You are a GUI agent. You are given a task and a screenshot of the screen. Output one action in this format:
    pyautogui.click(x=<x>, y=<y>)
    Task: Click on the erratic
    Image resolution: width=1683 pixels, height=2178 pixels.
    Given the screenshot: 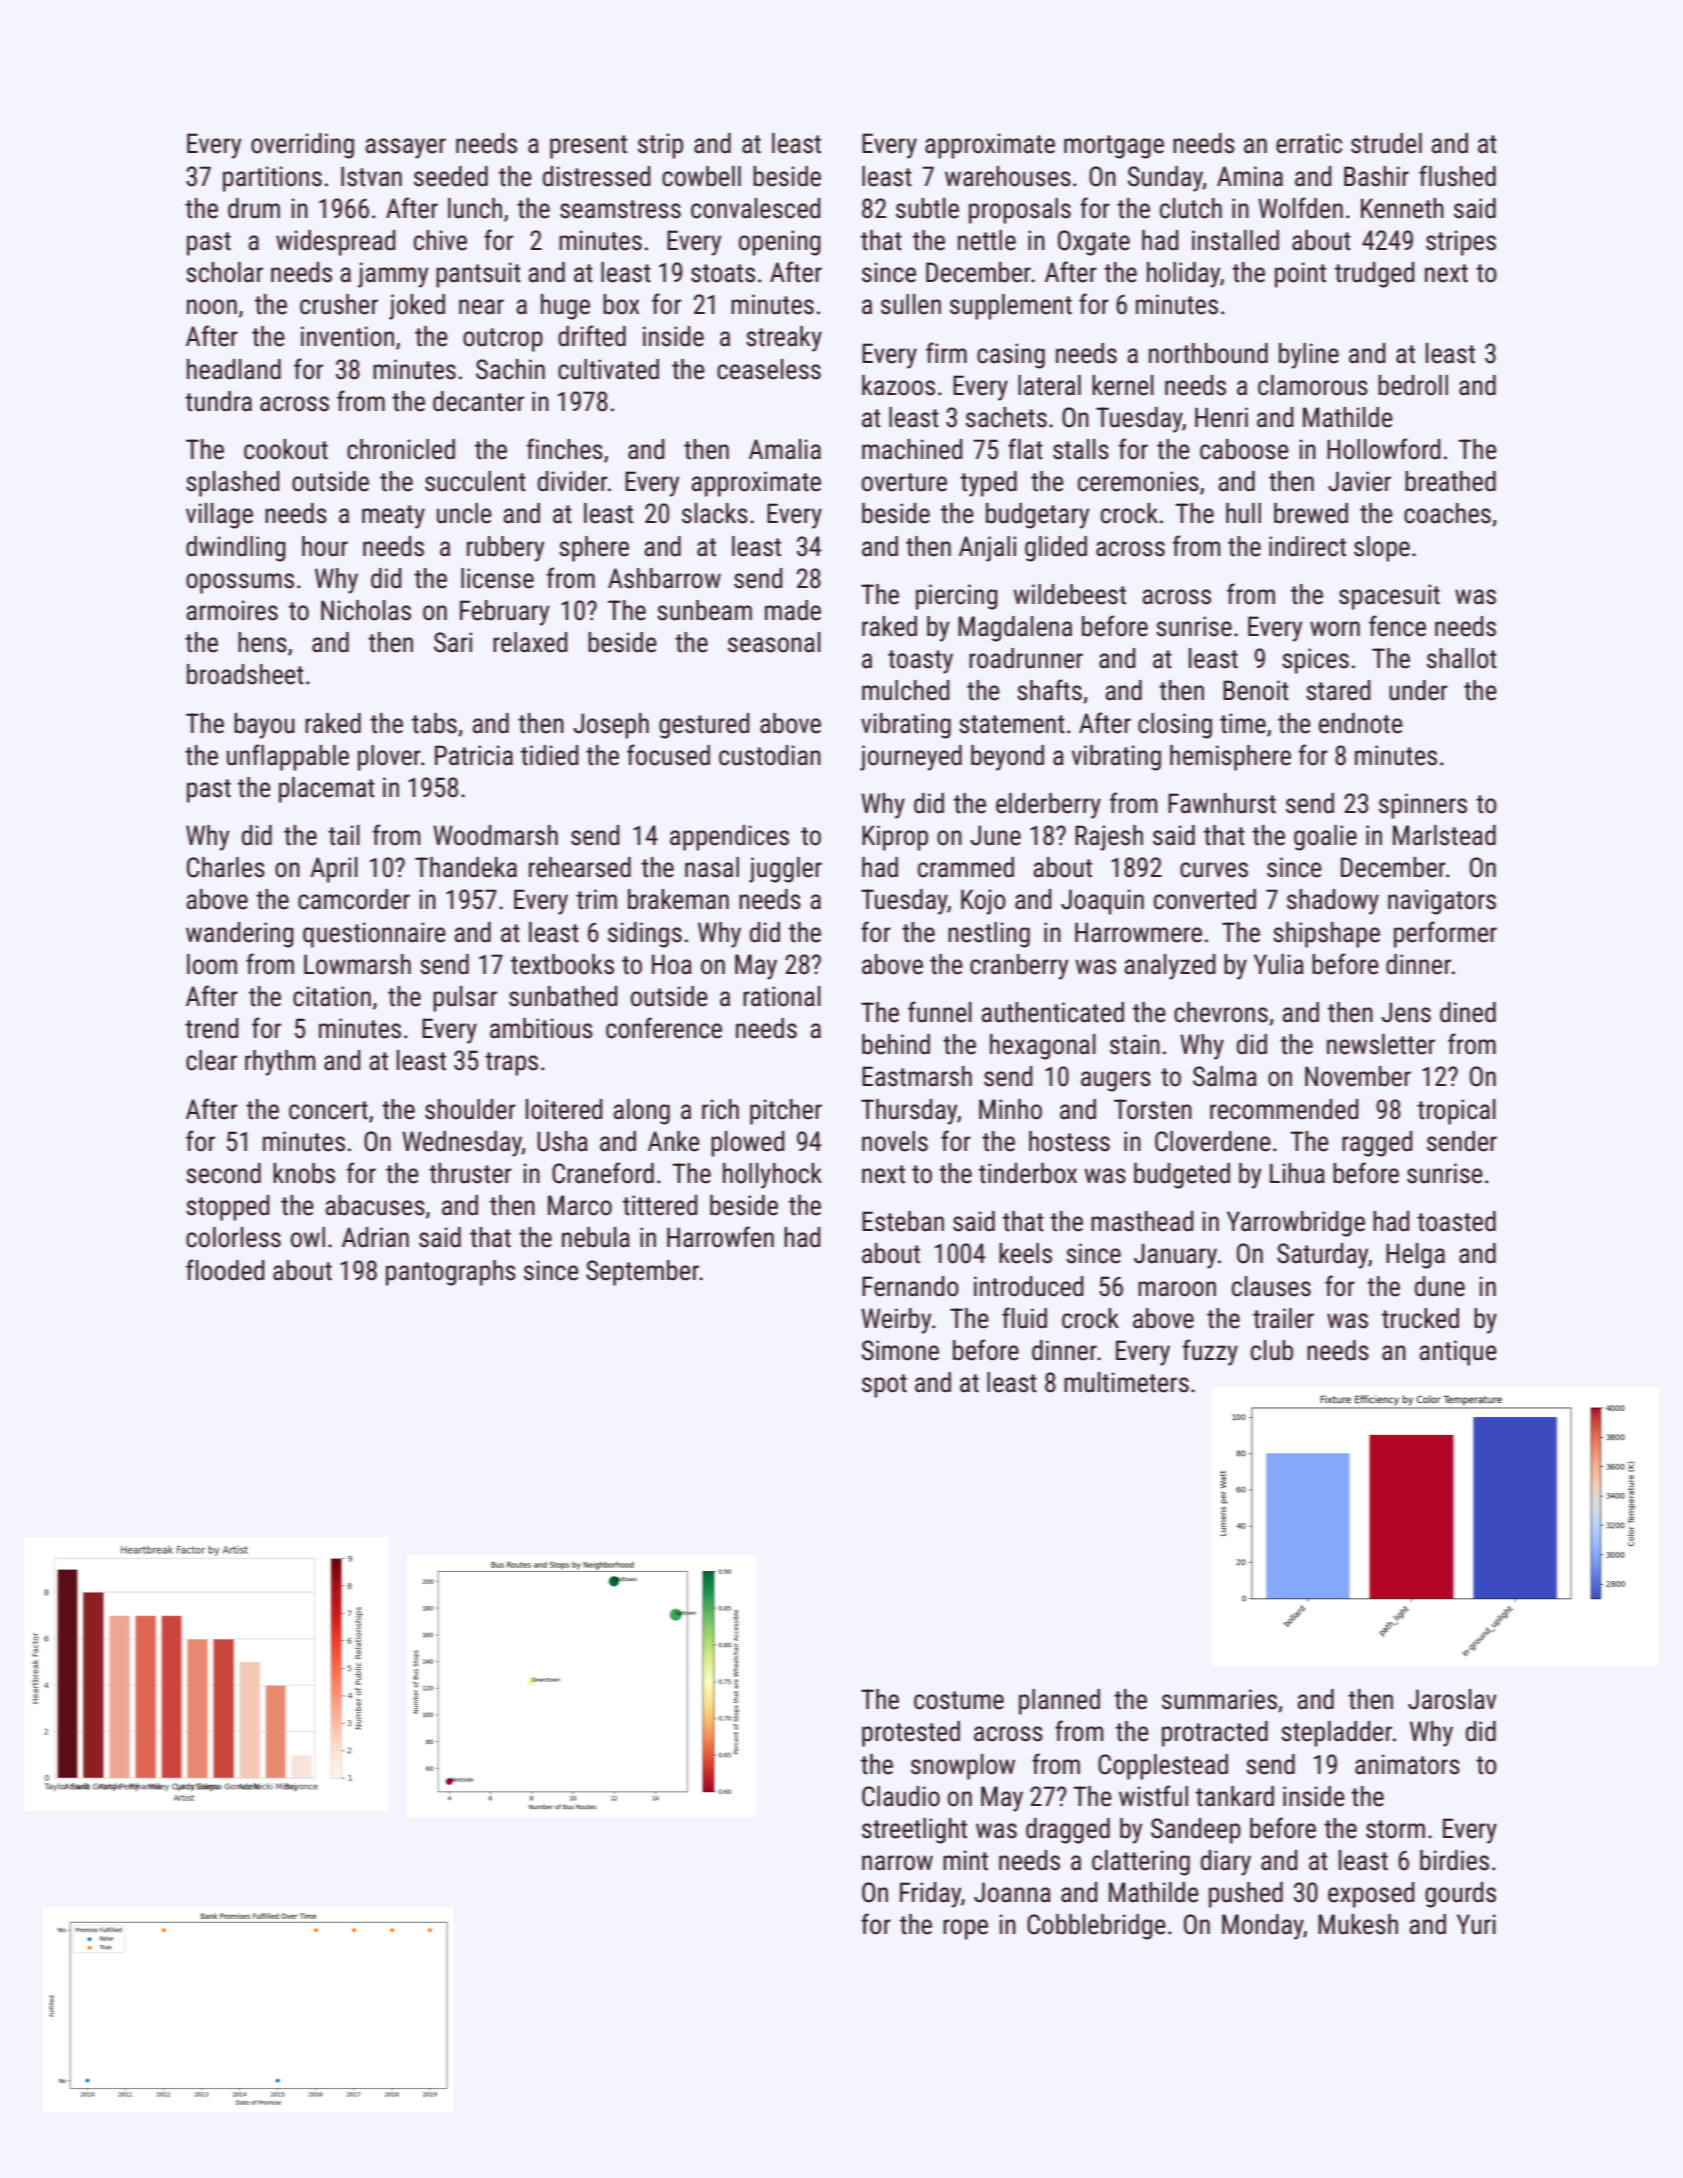 What is the action you would take?
    pyautogui.click(x=1309, y=143)
